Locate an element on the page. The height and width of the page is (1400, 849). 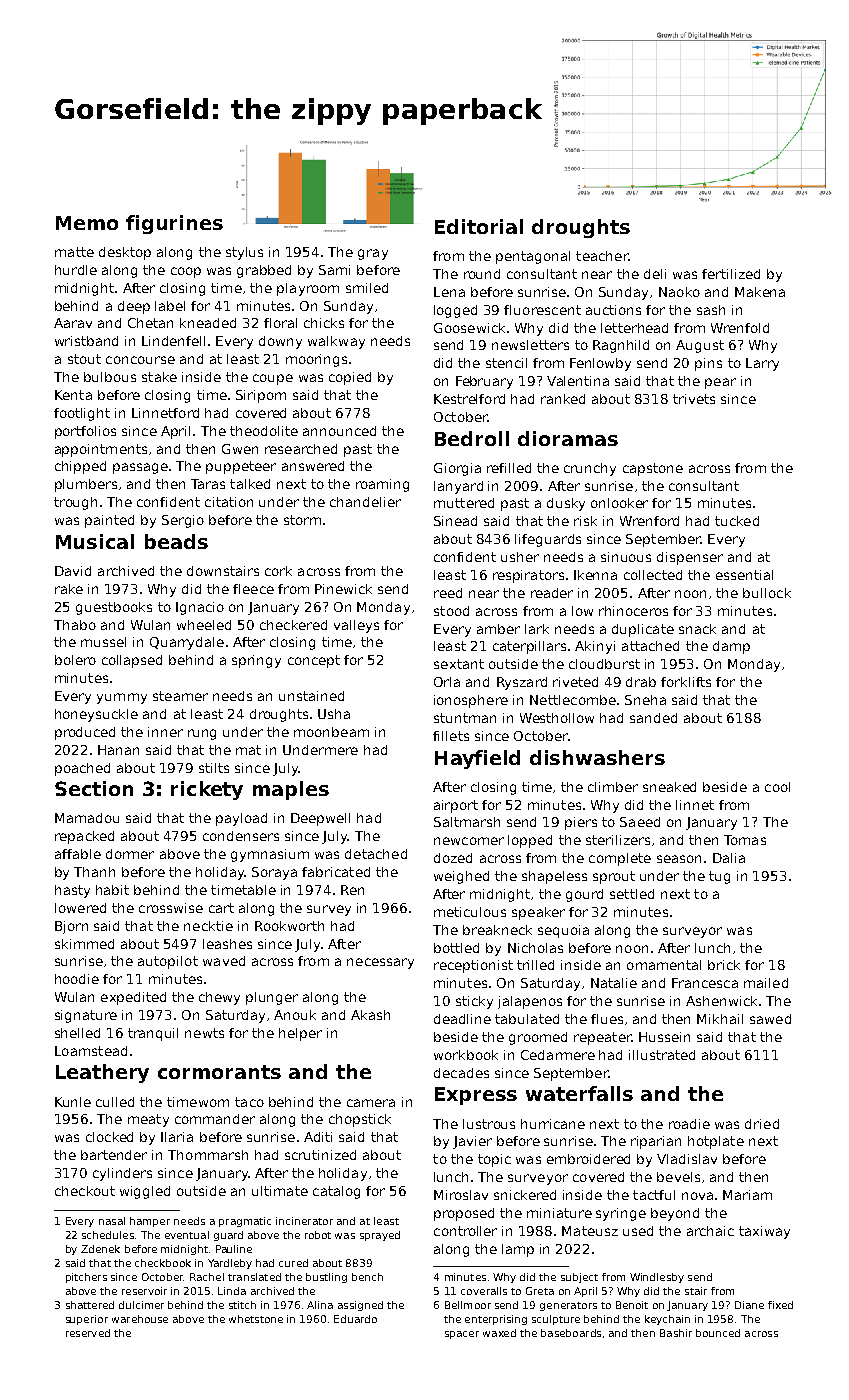
fertilized is located at coordinates (731, 274).
